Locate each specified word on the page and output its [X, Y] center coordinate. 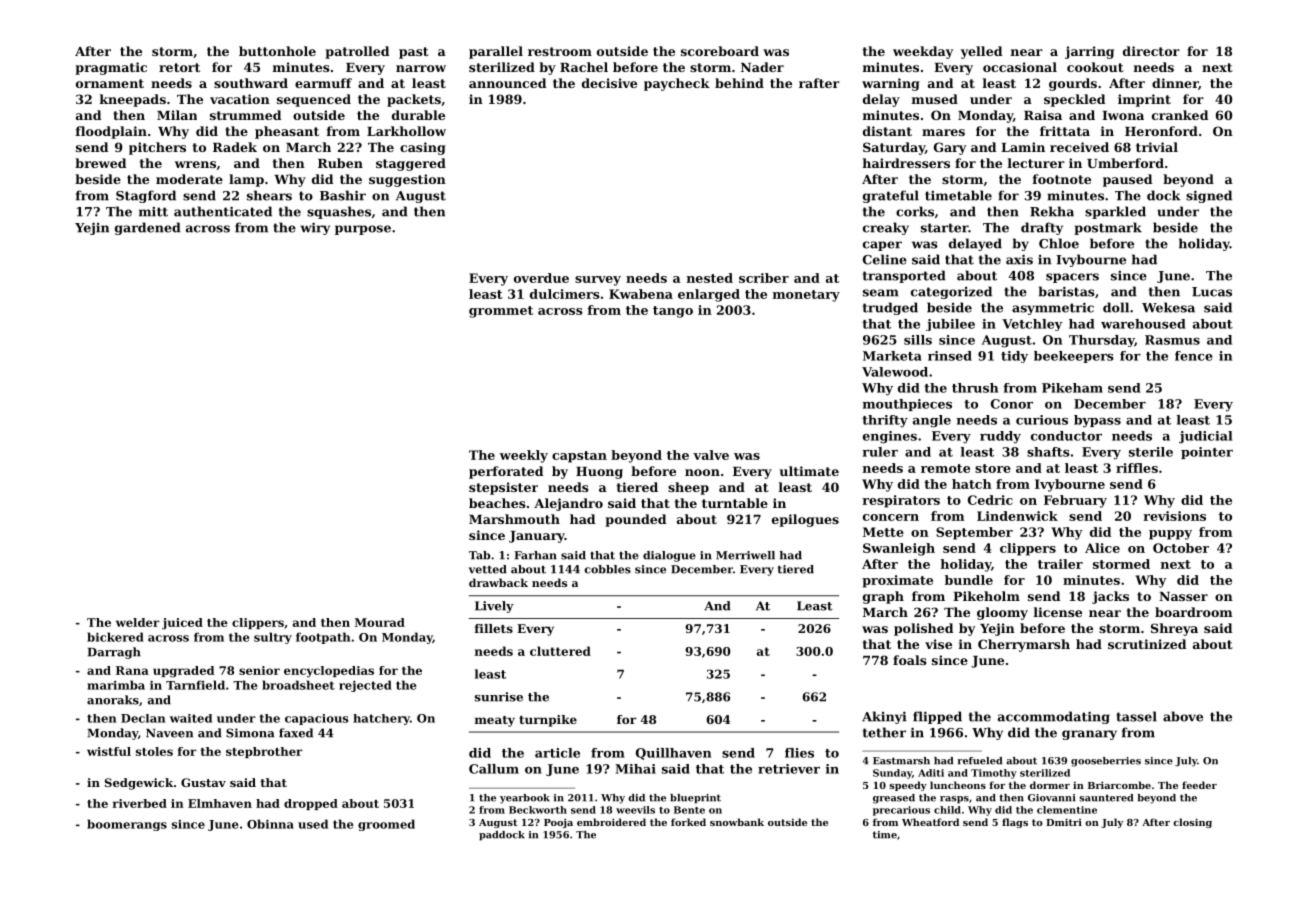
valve [711, 455]
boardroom [1193, 612]
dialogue [669, 556]
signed [1209, 196]
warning [891, 84]
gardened [148, 228]
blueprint [695, 799]
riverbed [140, 803]
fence [1194, 356]
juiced [182, 624]
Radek [235, 147]
